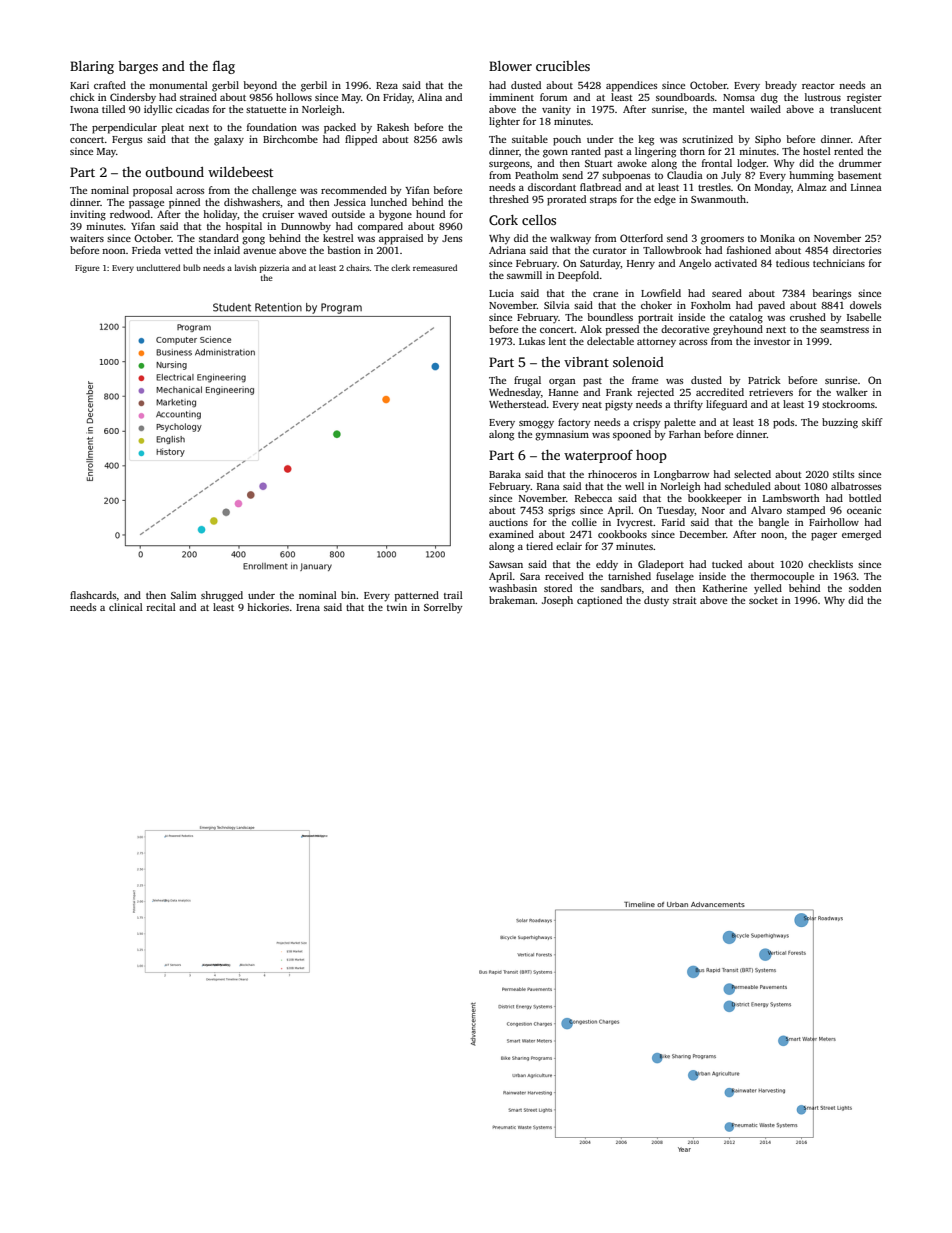  I want to click on reactor, so click(818, 86).
